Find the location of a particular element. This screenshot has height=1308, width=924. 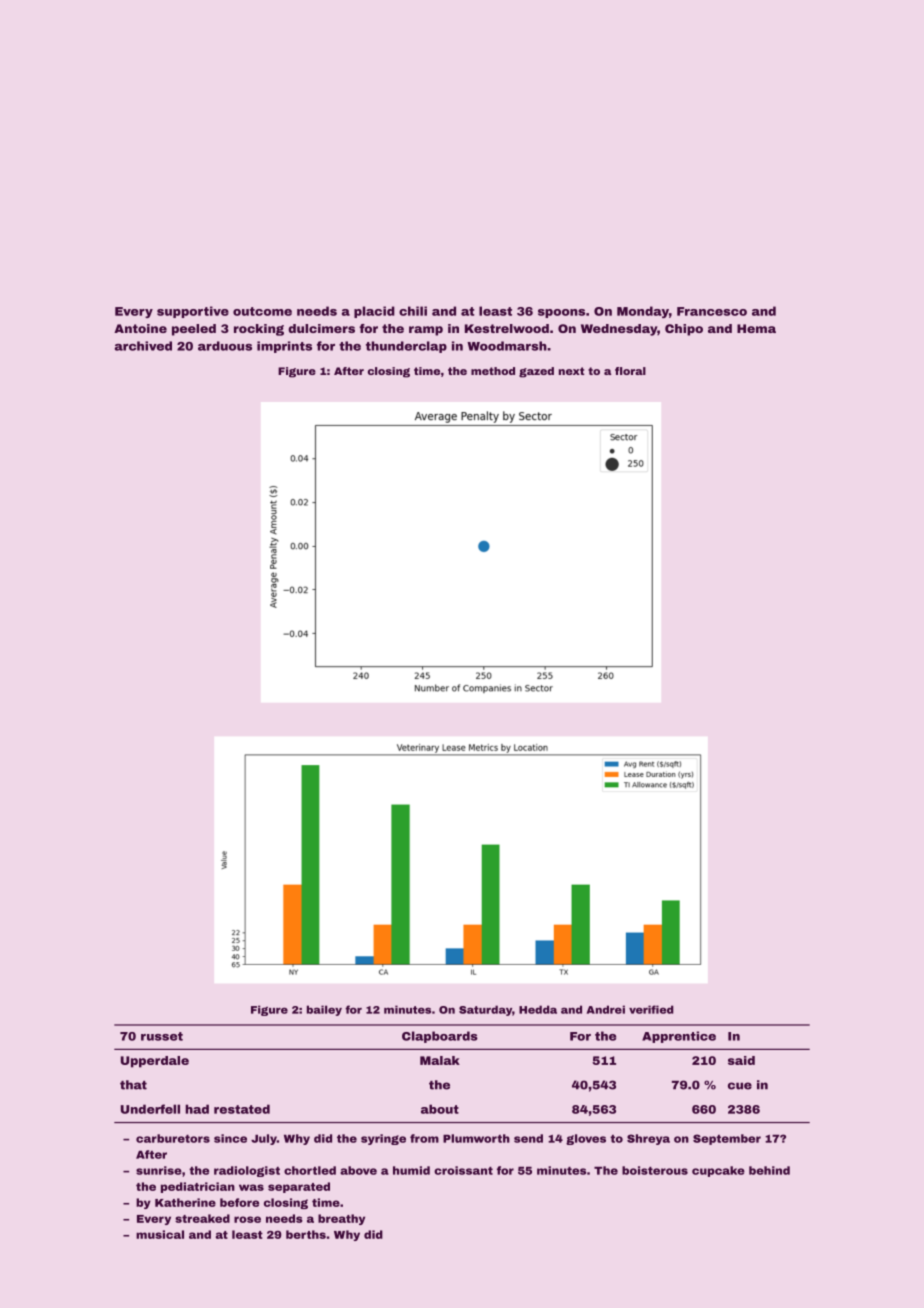

Clapboards is located at coordinates (440, 1037).
